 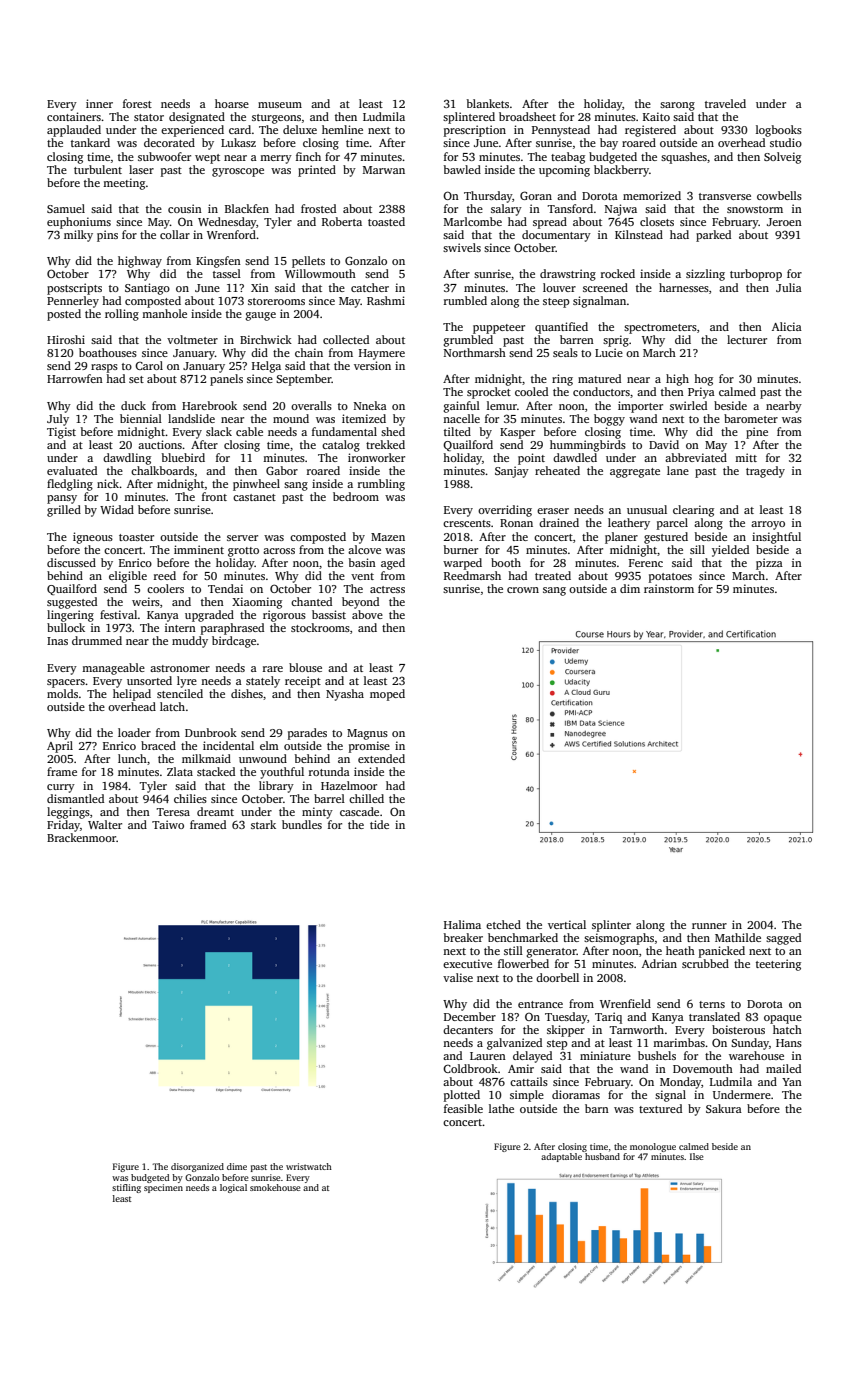 I want to click on smokehouse, so click(x=275, y=1187).
